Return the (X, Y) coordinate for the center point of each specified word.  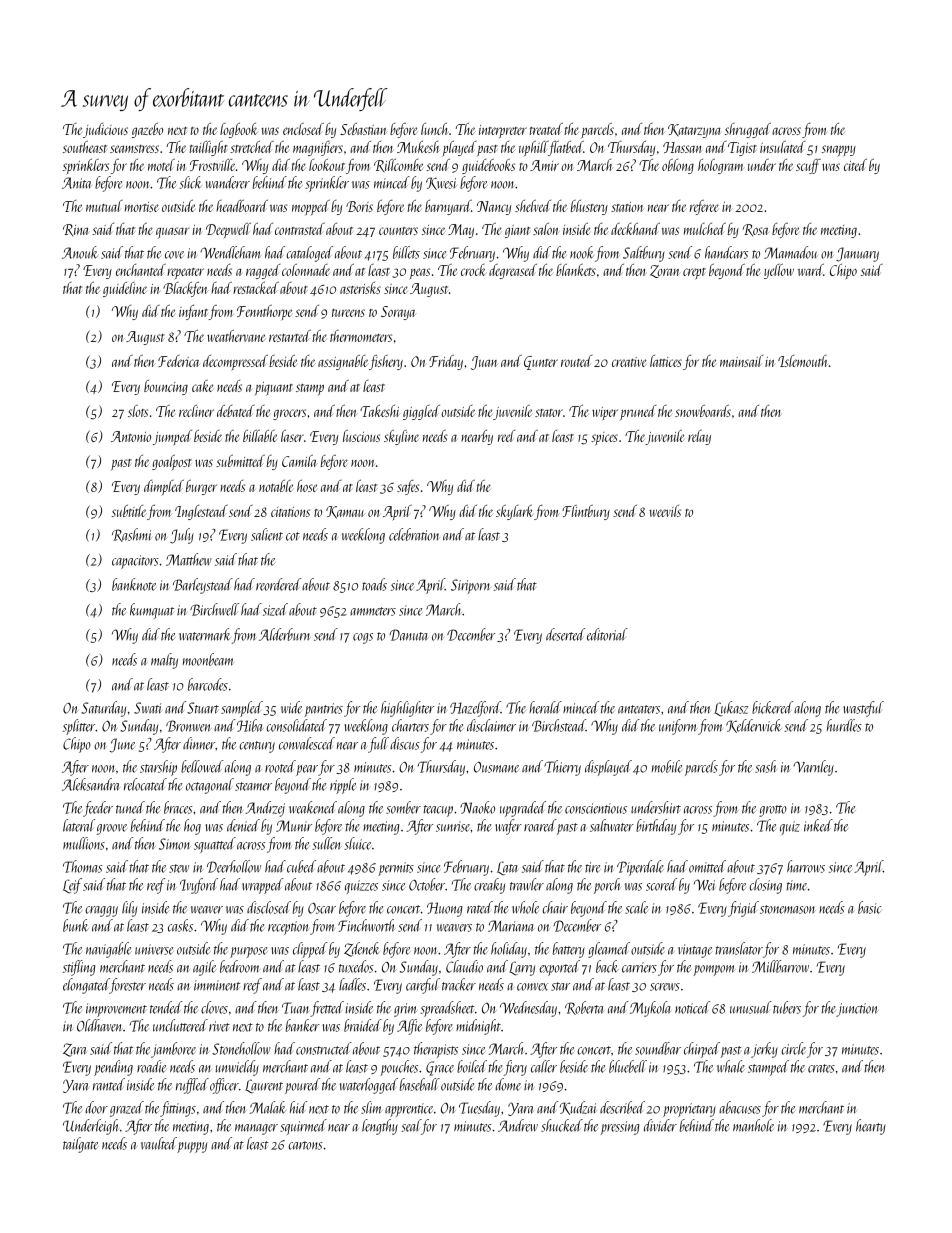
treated (546, 129)
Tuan (296, 1008)
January (857, 254)
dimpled (164, 487)
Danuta (409, 635)
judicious (105, 130)
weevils (665, 511)
